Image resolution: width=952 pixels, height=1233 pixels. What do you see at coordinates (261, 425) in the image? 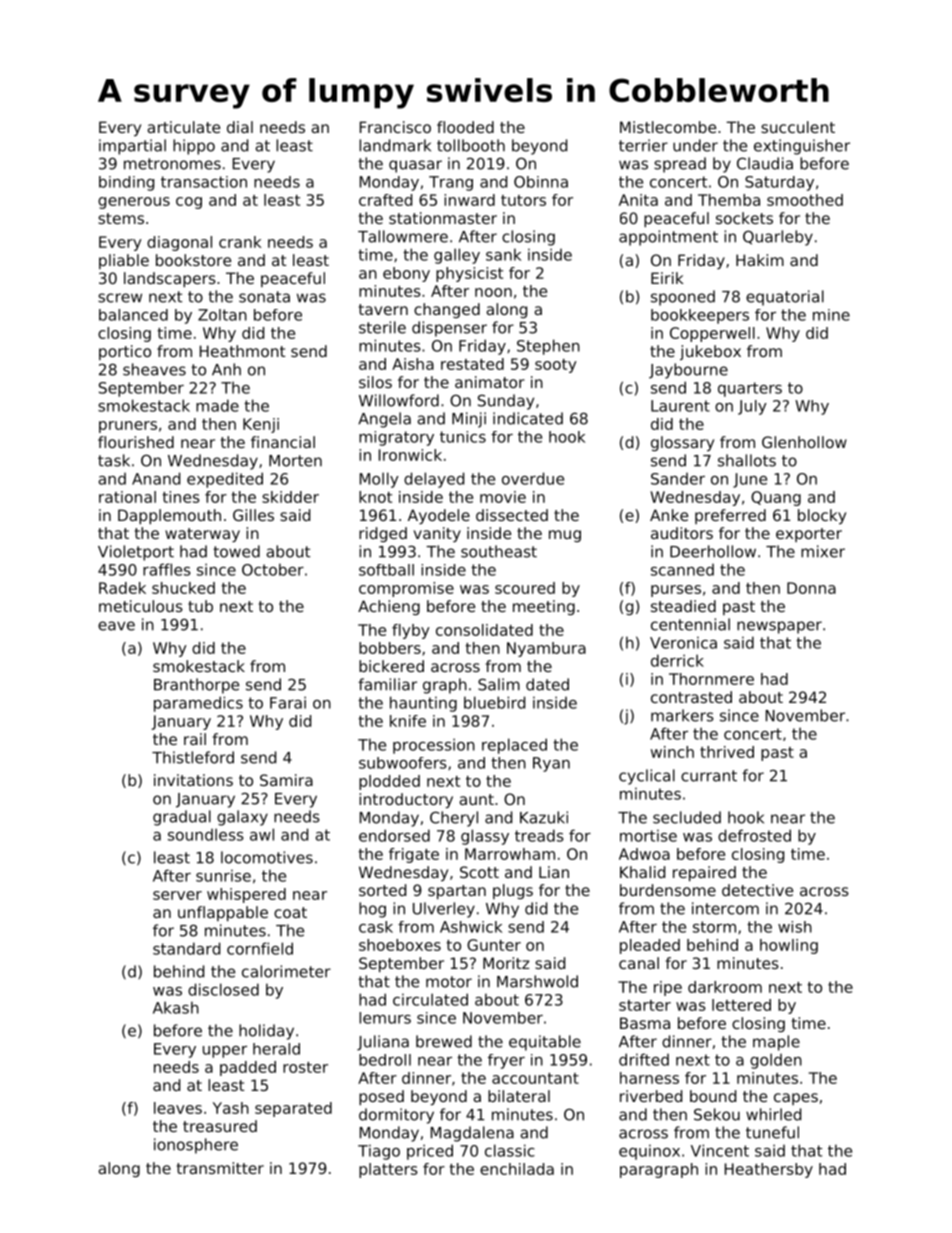
I see `Kenji` at bounding box center [261, 425].
